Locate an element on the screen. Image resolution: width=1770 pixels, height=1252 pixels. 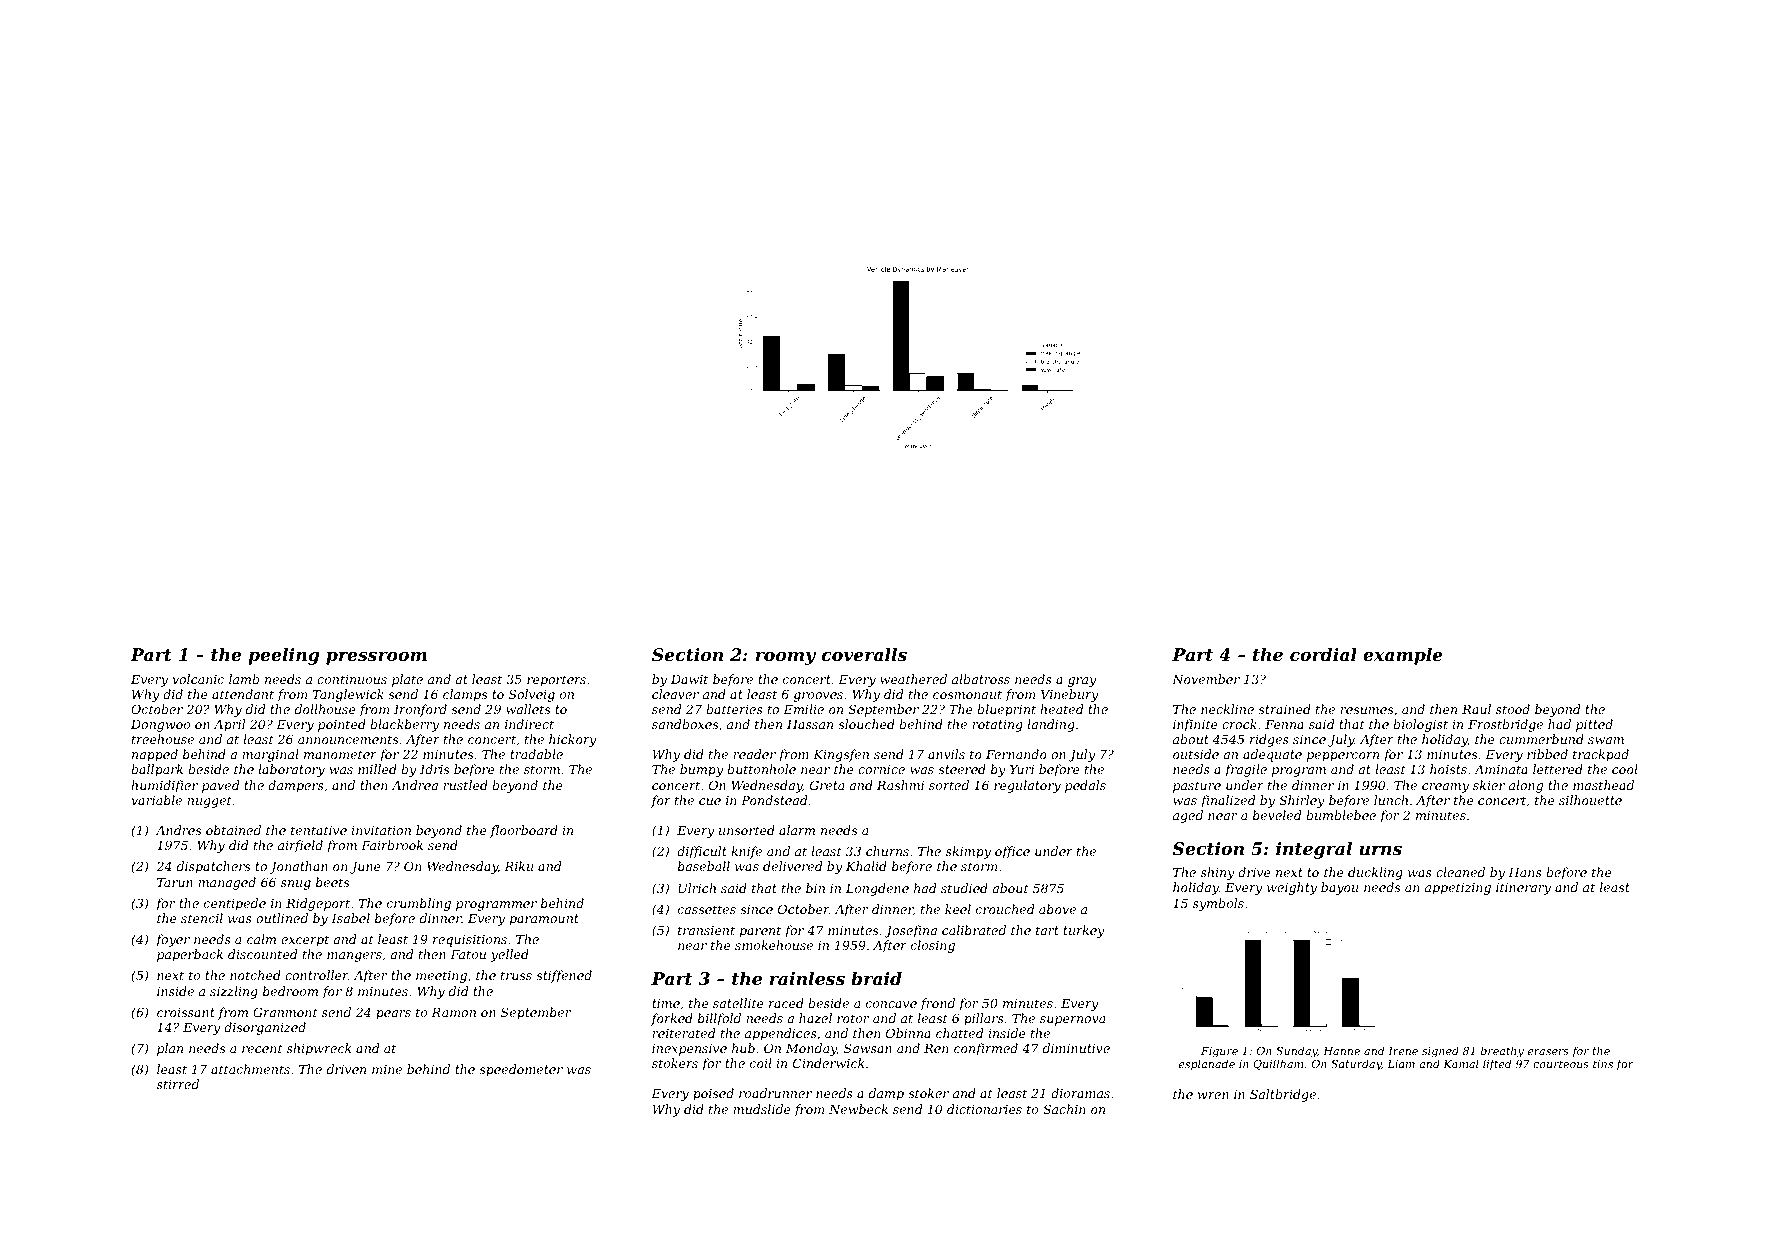
itinerary is located at coordinates (1523, 889).
